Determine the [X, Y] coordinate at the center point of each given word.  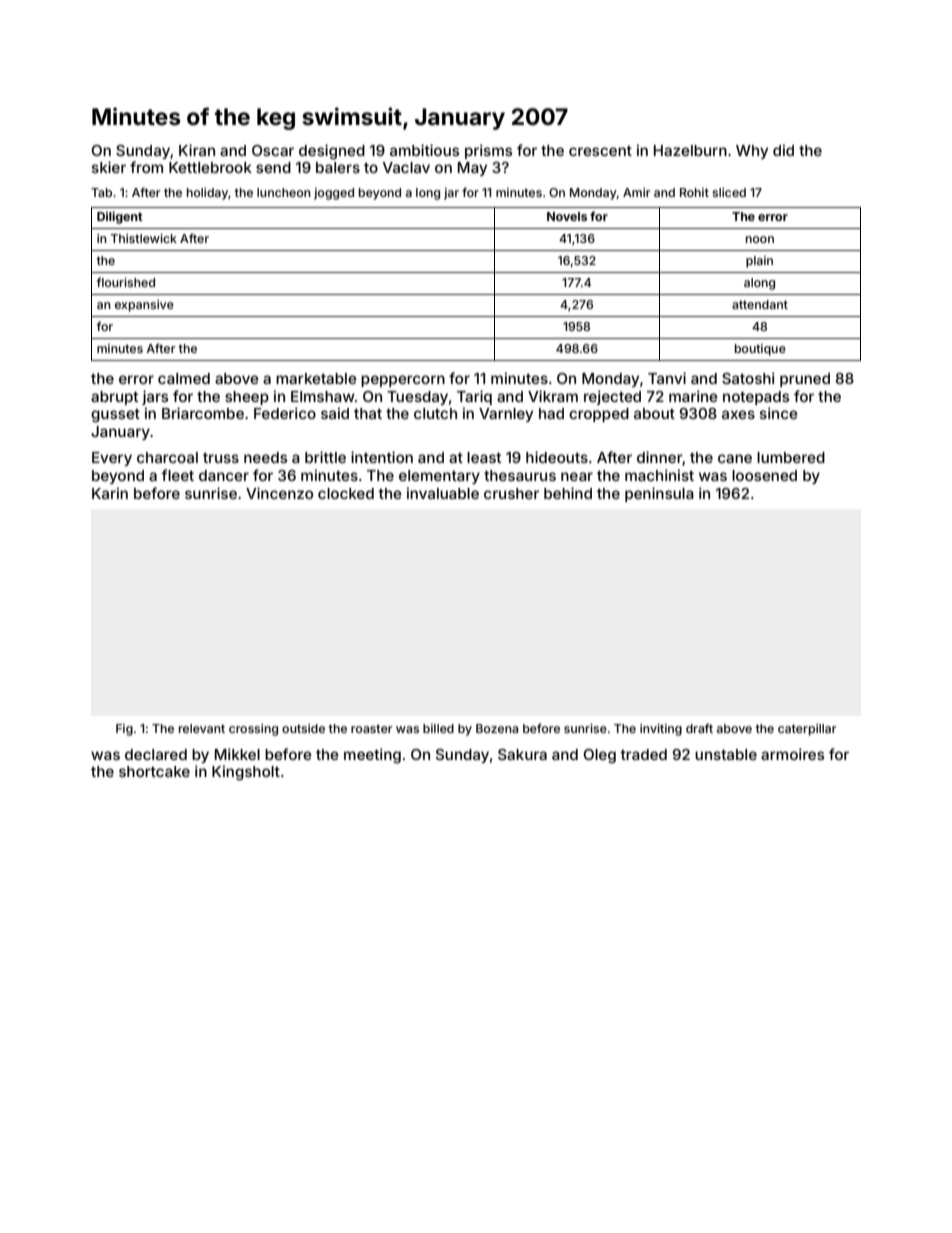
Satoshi [748, 378]
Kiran [197, 150]
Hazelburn [690, 150]
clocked [346, 493]
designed [332, 152]
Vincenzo [279, 493]
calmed [184, 378]
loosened [764, 475]
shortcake [154, 771]
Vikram [553, 396]
